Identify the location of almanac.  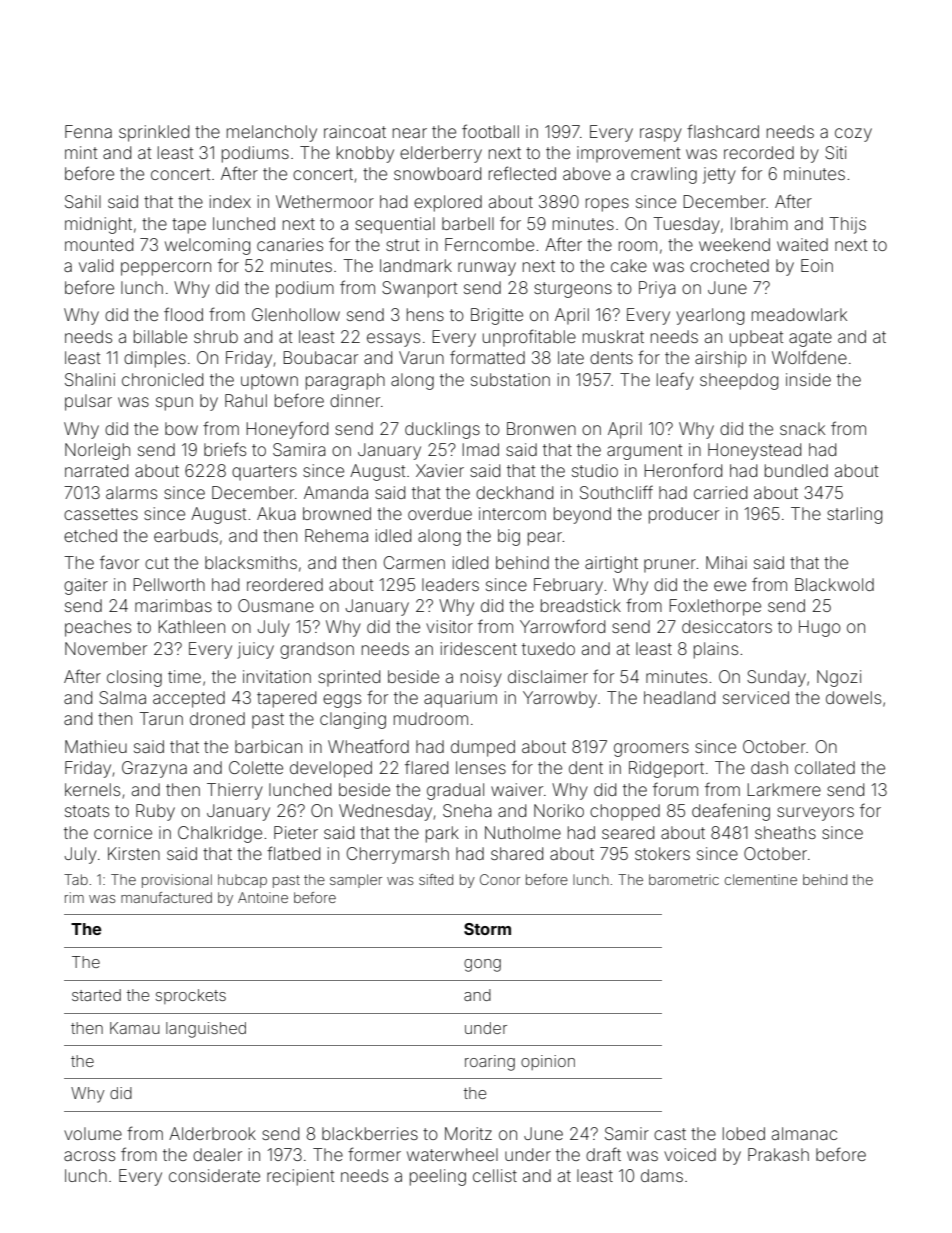
(804, 1133).
